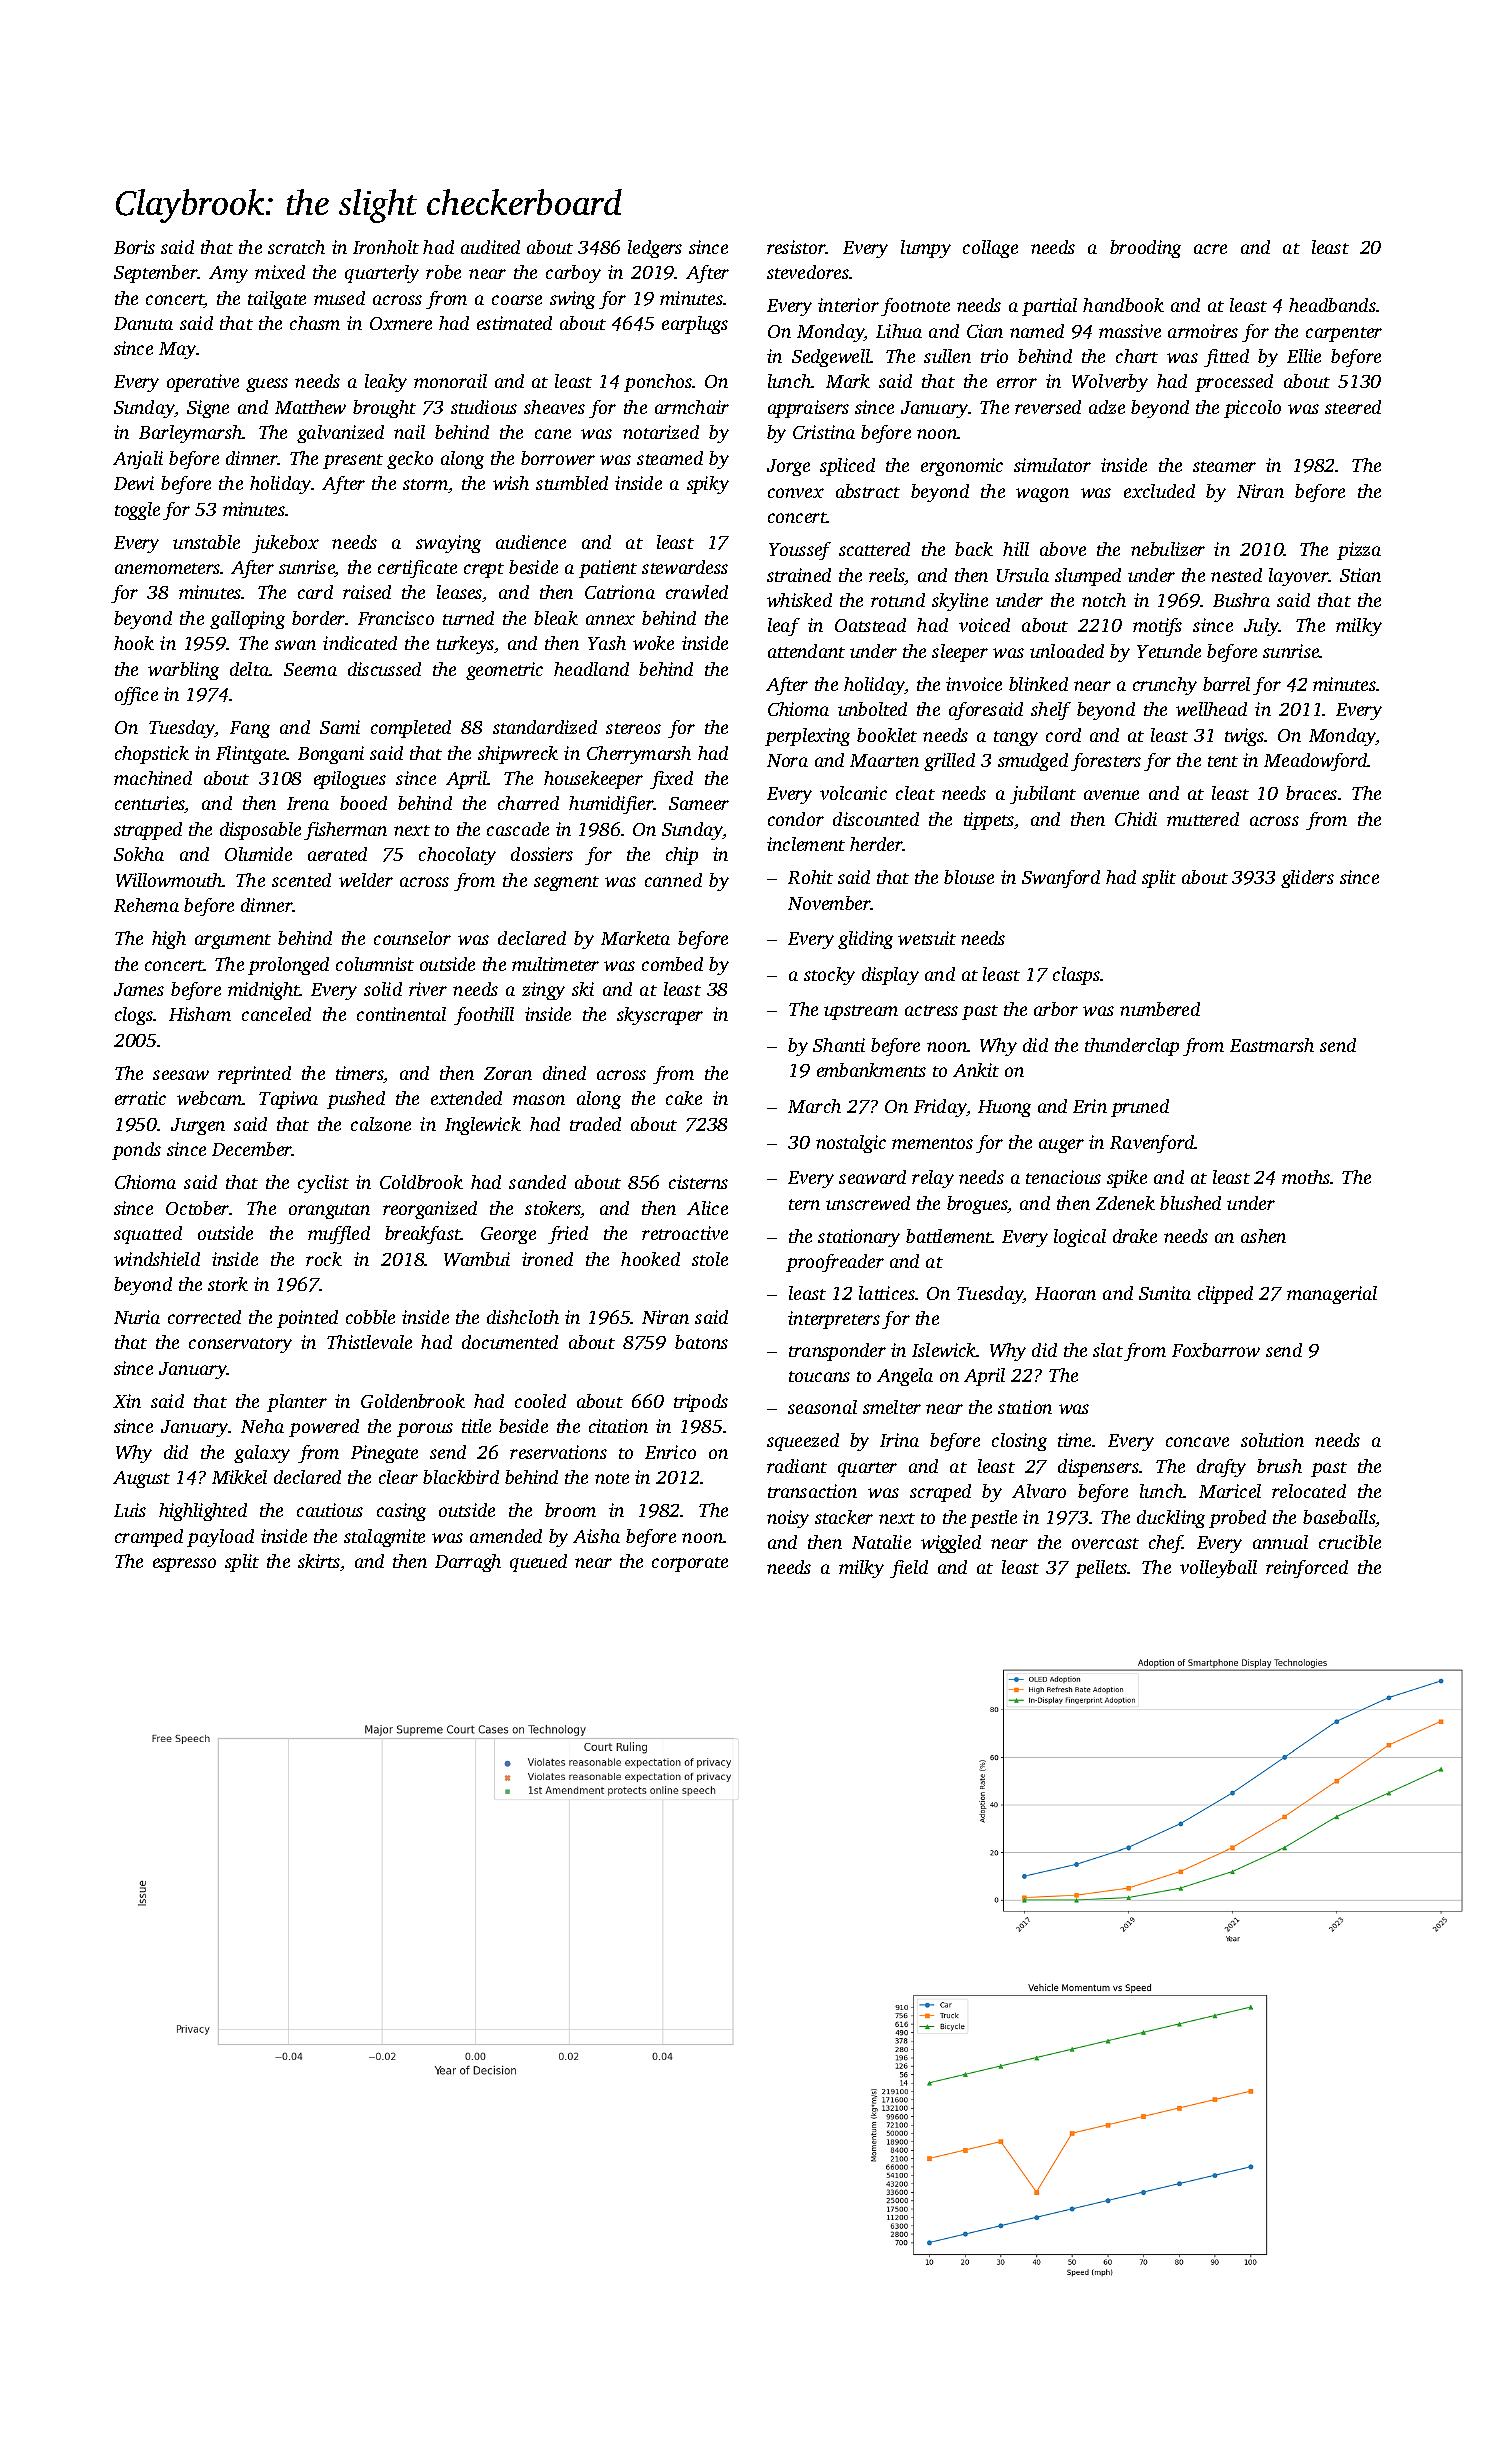  I want to click on ergonomic, so click(962, 467).
